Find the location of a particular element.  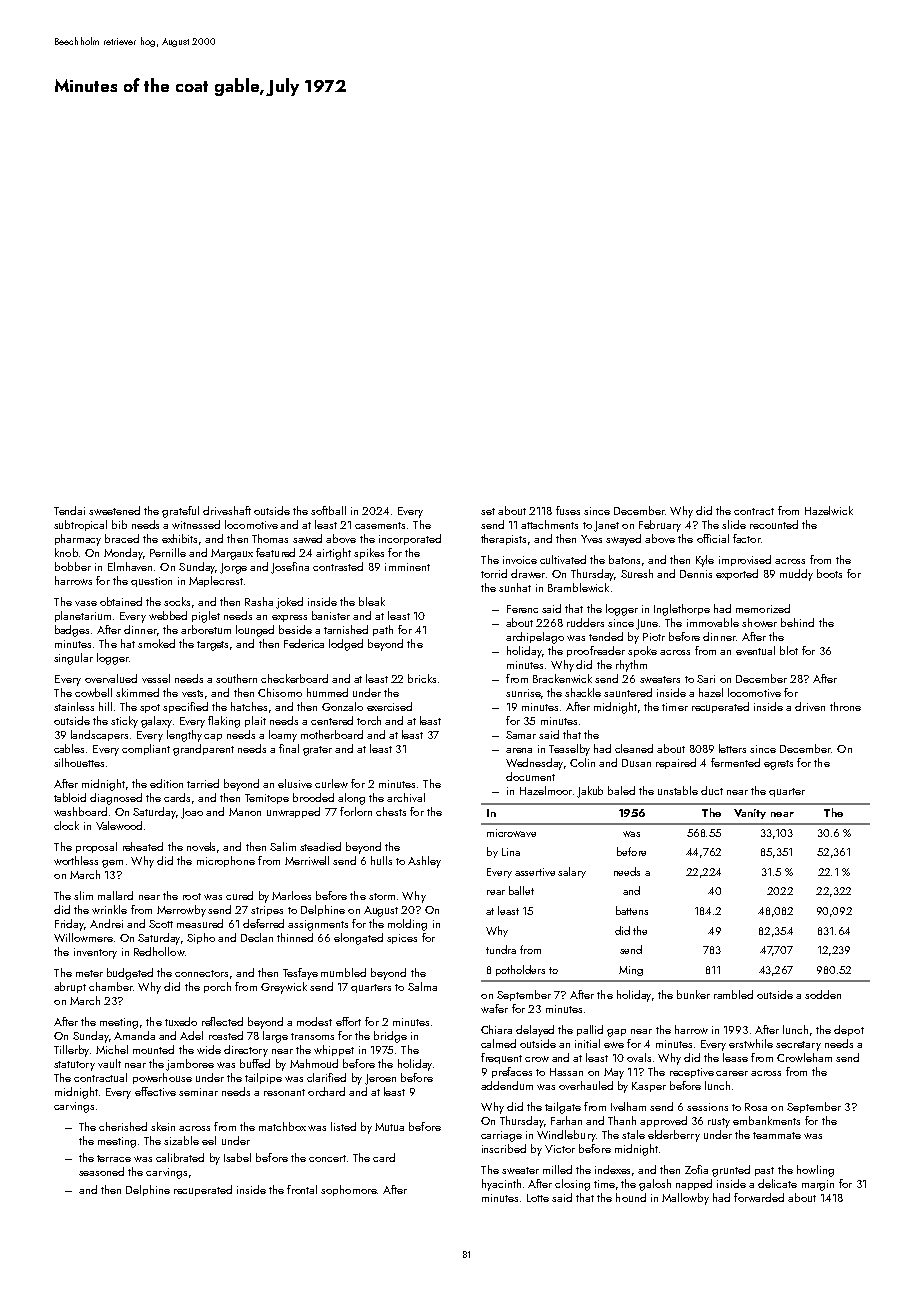

forwarded is located at coordinates (759, 1197).
